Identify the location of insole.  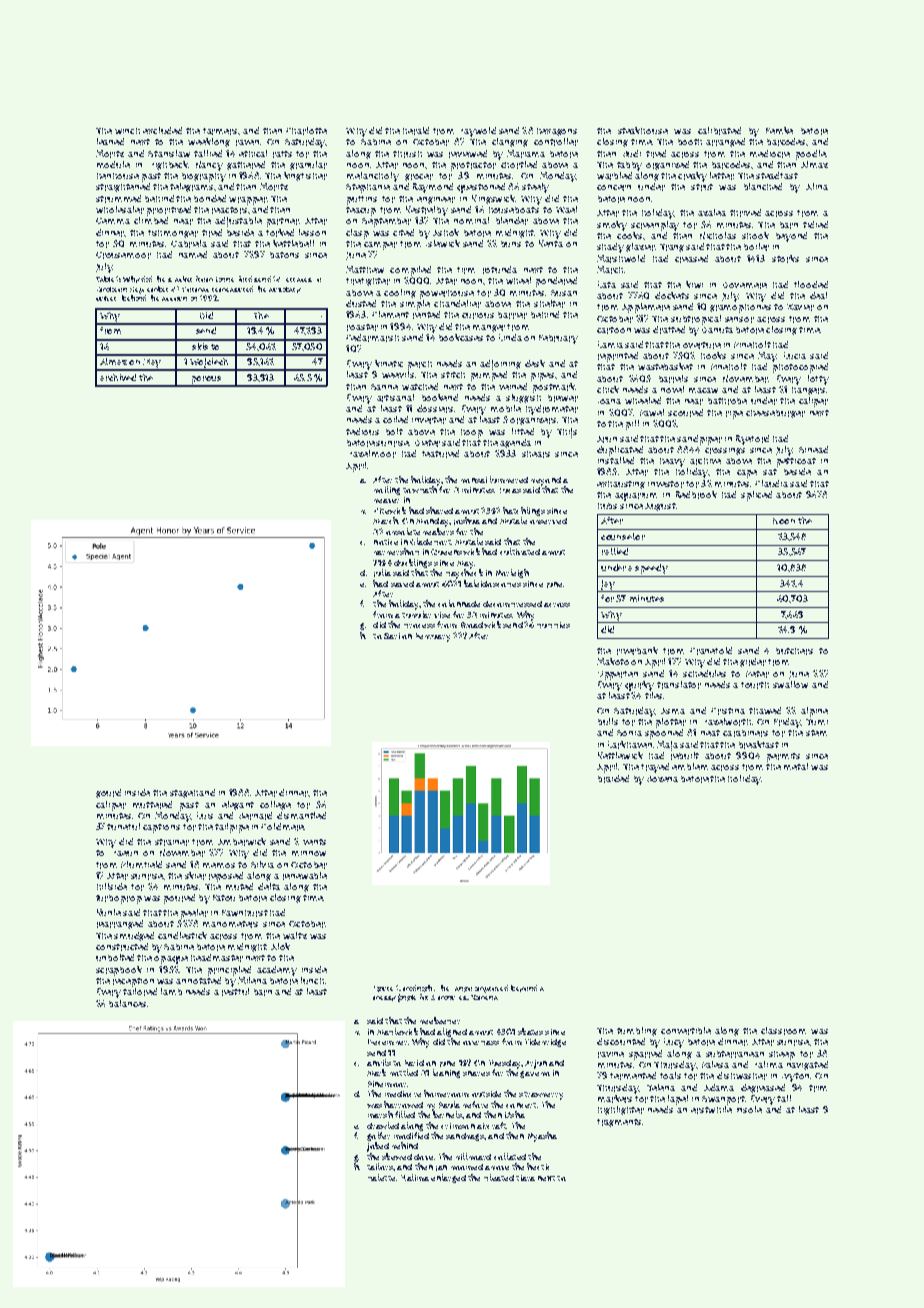
(749, 1109).
